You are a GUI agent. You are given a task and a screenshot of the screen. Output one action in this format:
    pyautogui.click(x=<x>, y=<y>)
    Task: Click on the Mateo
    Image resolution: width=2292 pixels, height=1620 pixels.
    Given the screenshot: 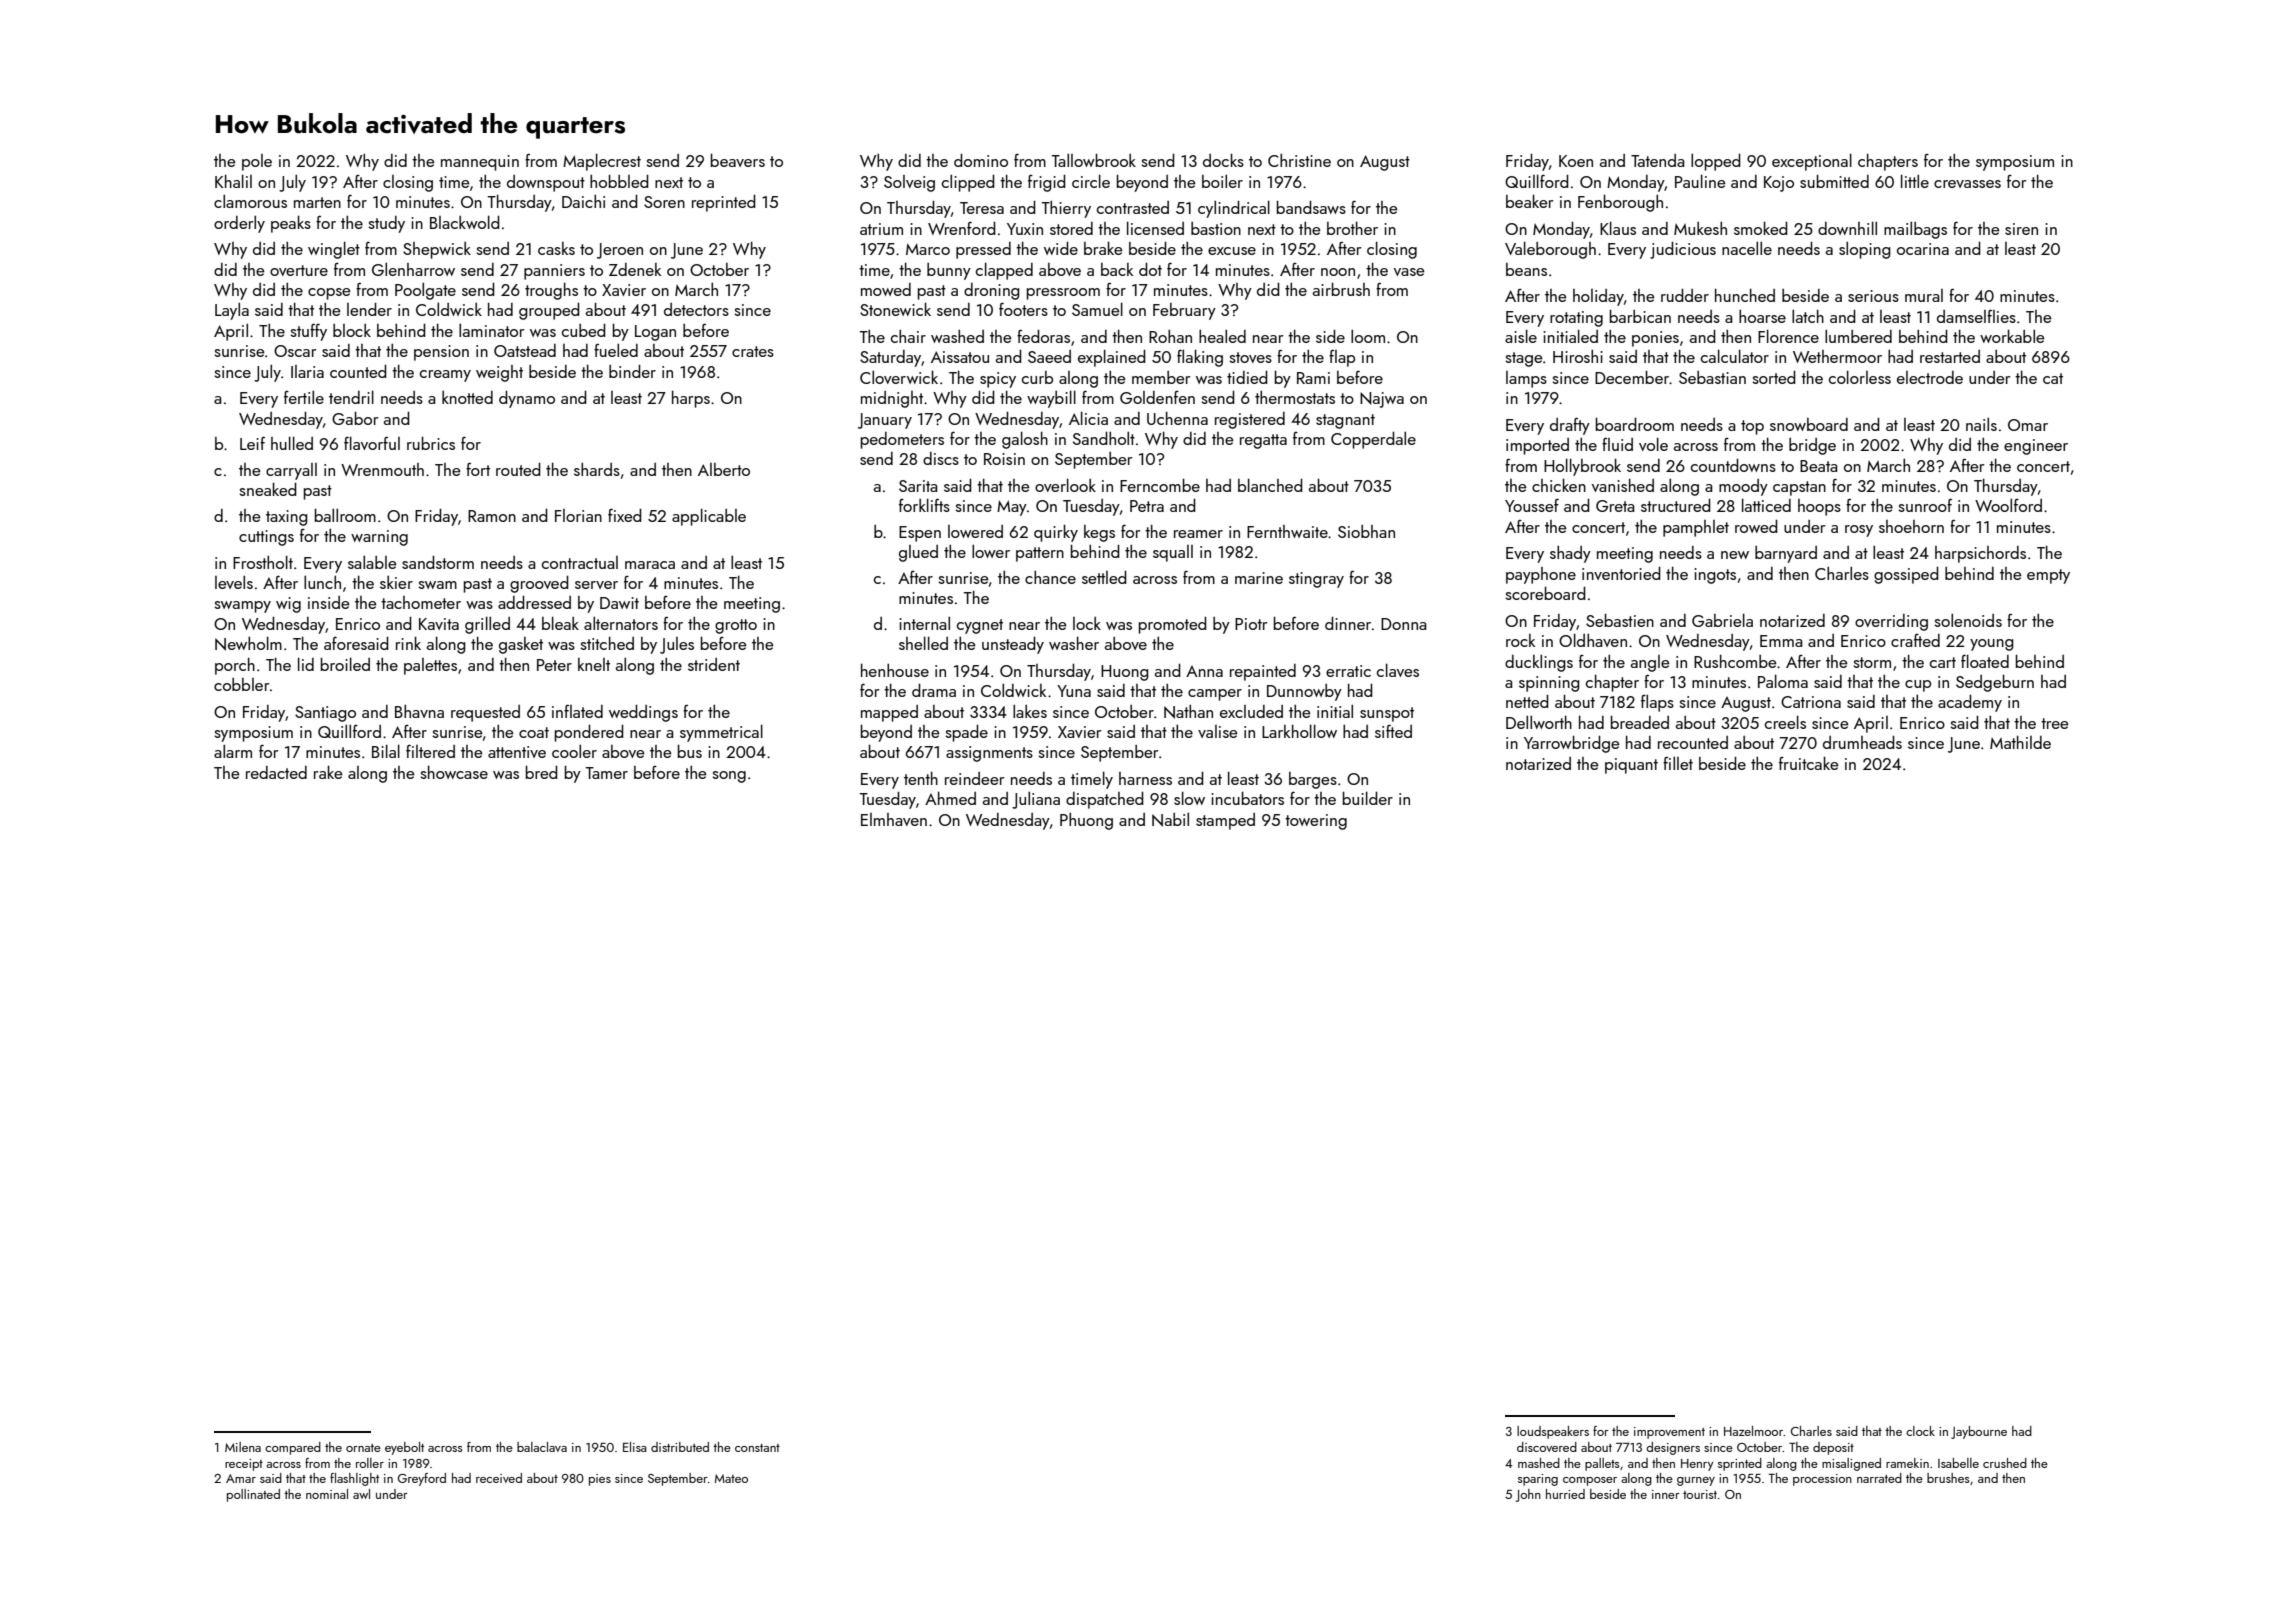 What is the action you would take?
    pyautogui.click(x=731, y=1478)
